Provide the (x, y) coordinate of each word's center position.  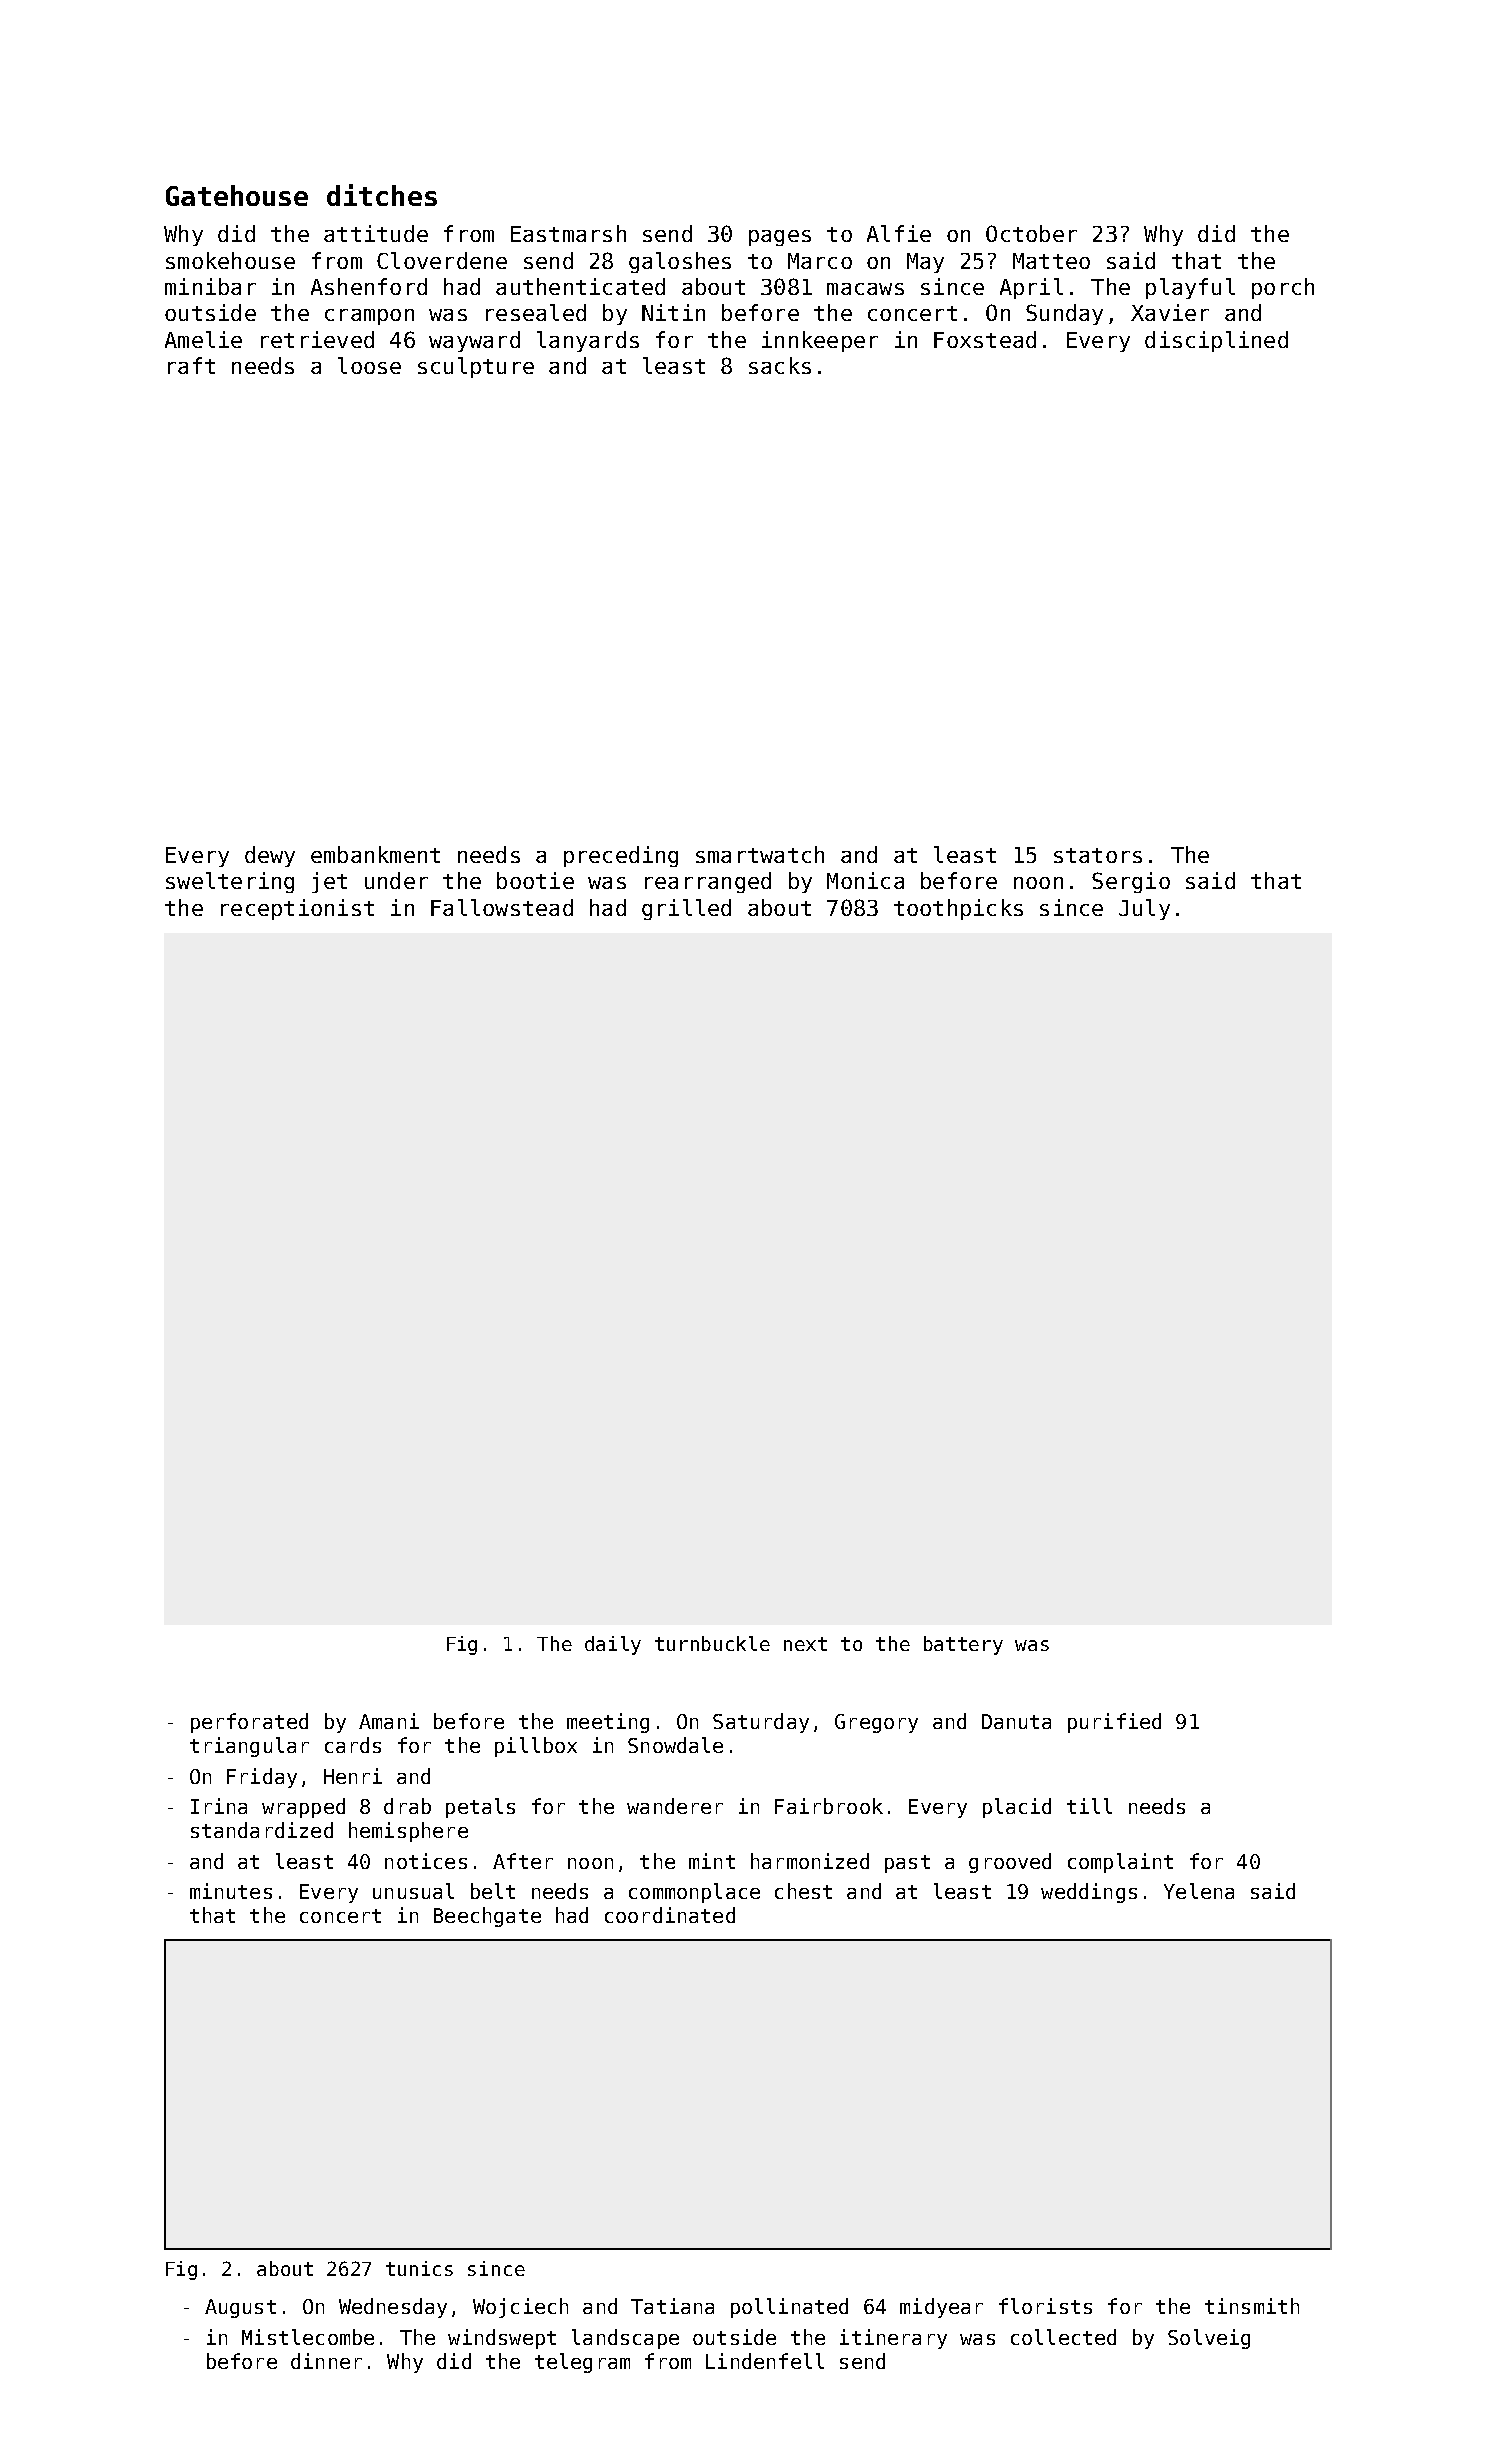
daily (613, 1645)
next (805, 1644)
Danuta (1016, 1721)
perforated (249, 1723)
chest (803, 1891)
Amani (389, 1721)
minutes (231, 1891)
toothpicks (958, 909)
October (1031, 233)
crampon (369, 317)
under (396, 880)
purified (1114, 1723)
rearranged (708, 882)
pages (780, 238)
